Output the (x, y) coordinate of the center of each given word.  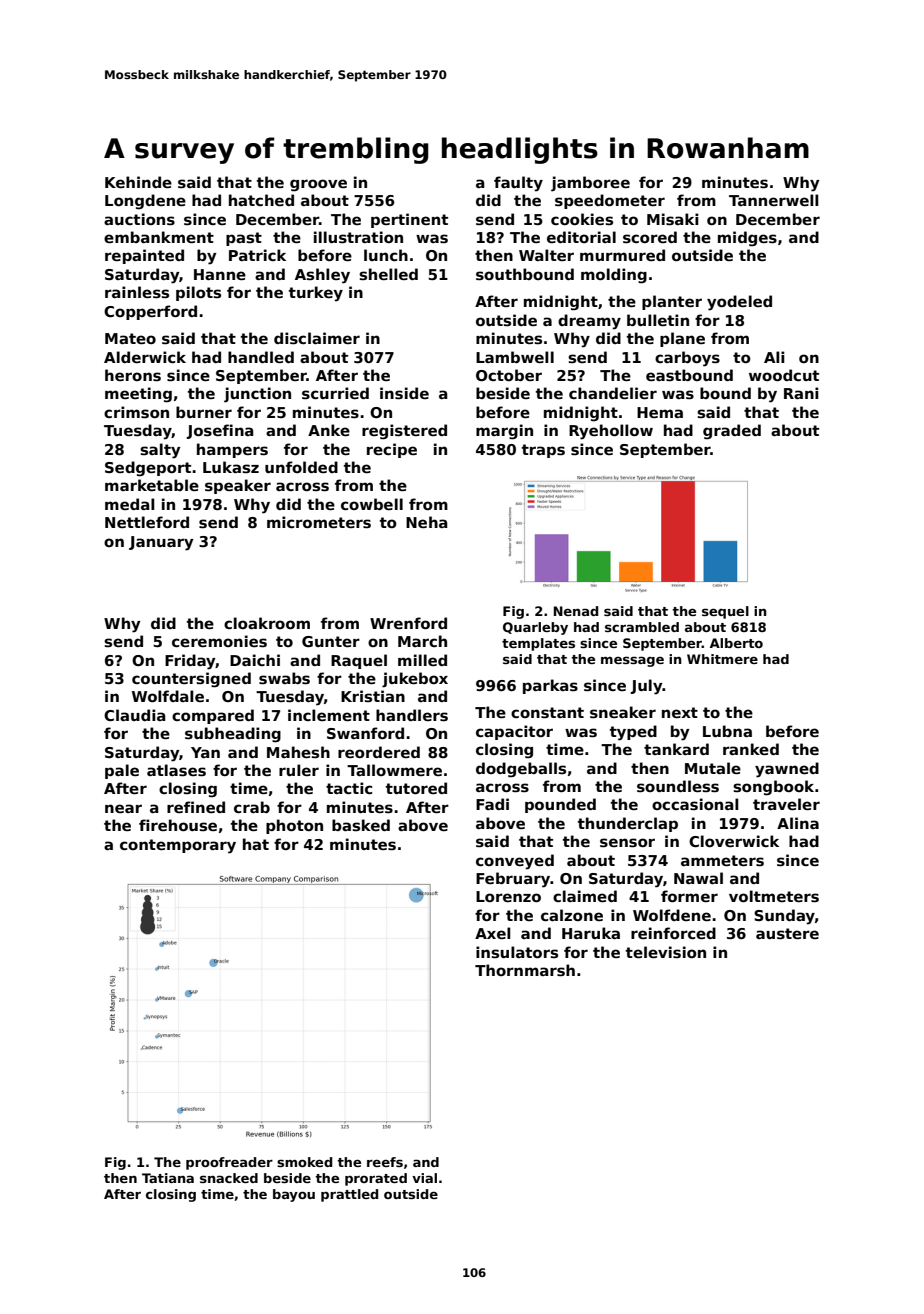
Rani (801, 393)
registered (404, 432)
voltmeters (774, 896)
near (123, 808)
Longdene (145, 202)
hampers (232, 450)
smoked (304, 1162)
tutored (416, 788)
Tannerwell (774, 200)
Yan (205, 752)
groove (318, 185)
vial (424, 1178)
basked (361, 825)
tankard (676, 749)
